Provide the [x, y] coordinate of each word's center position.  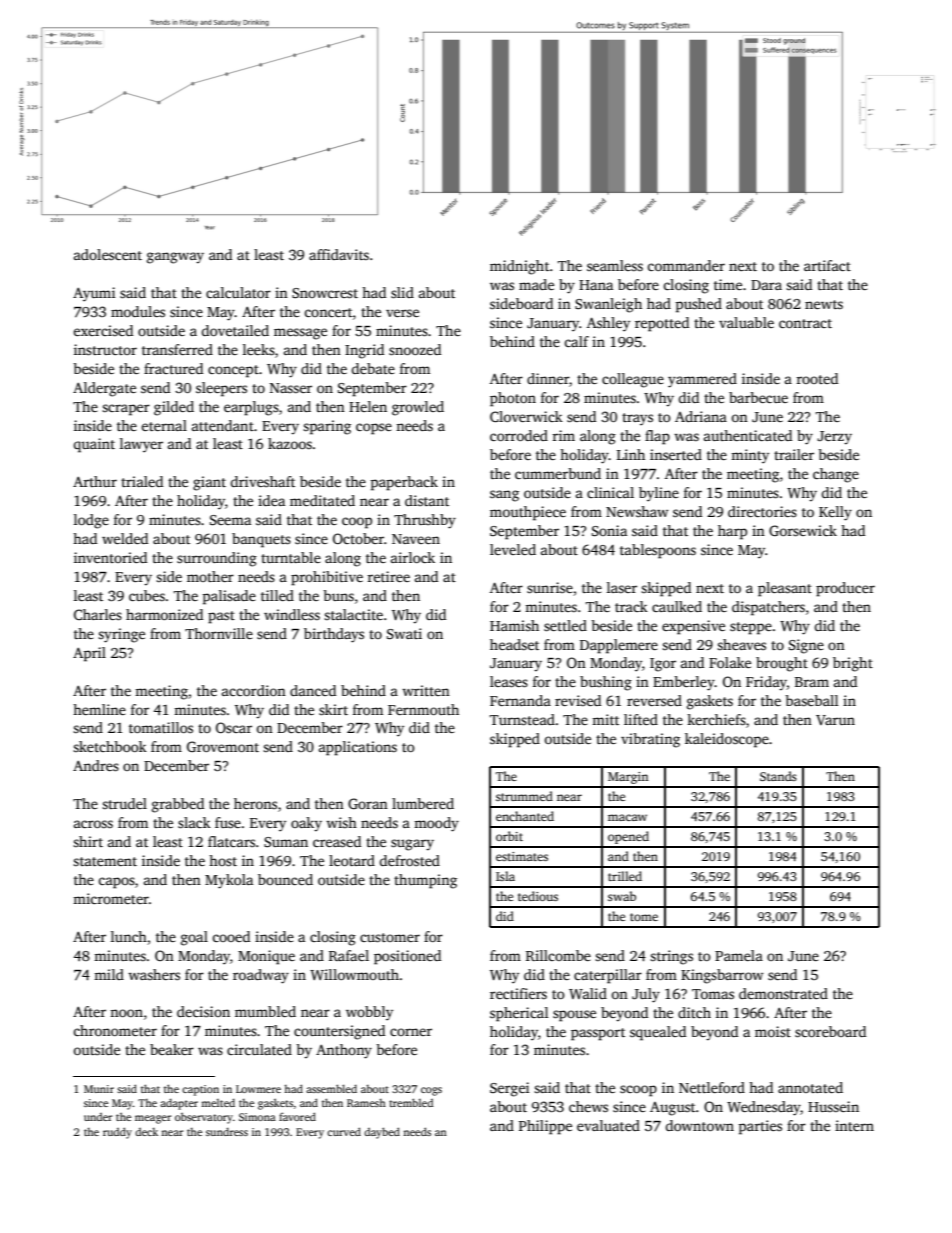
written [426, 690]
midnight [519, 267]
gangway [175, 258]
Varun [835, 720]
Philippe [545, 1127]
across [93, 824]
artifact [827, 265]
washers [154, 974]
